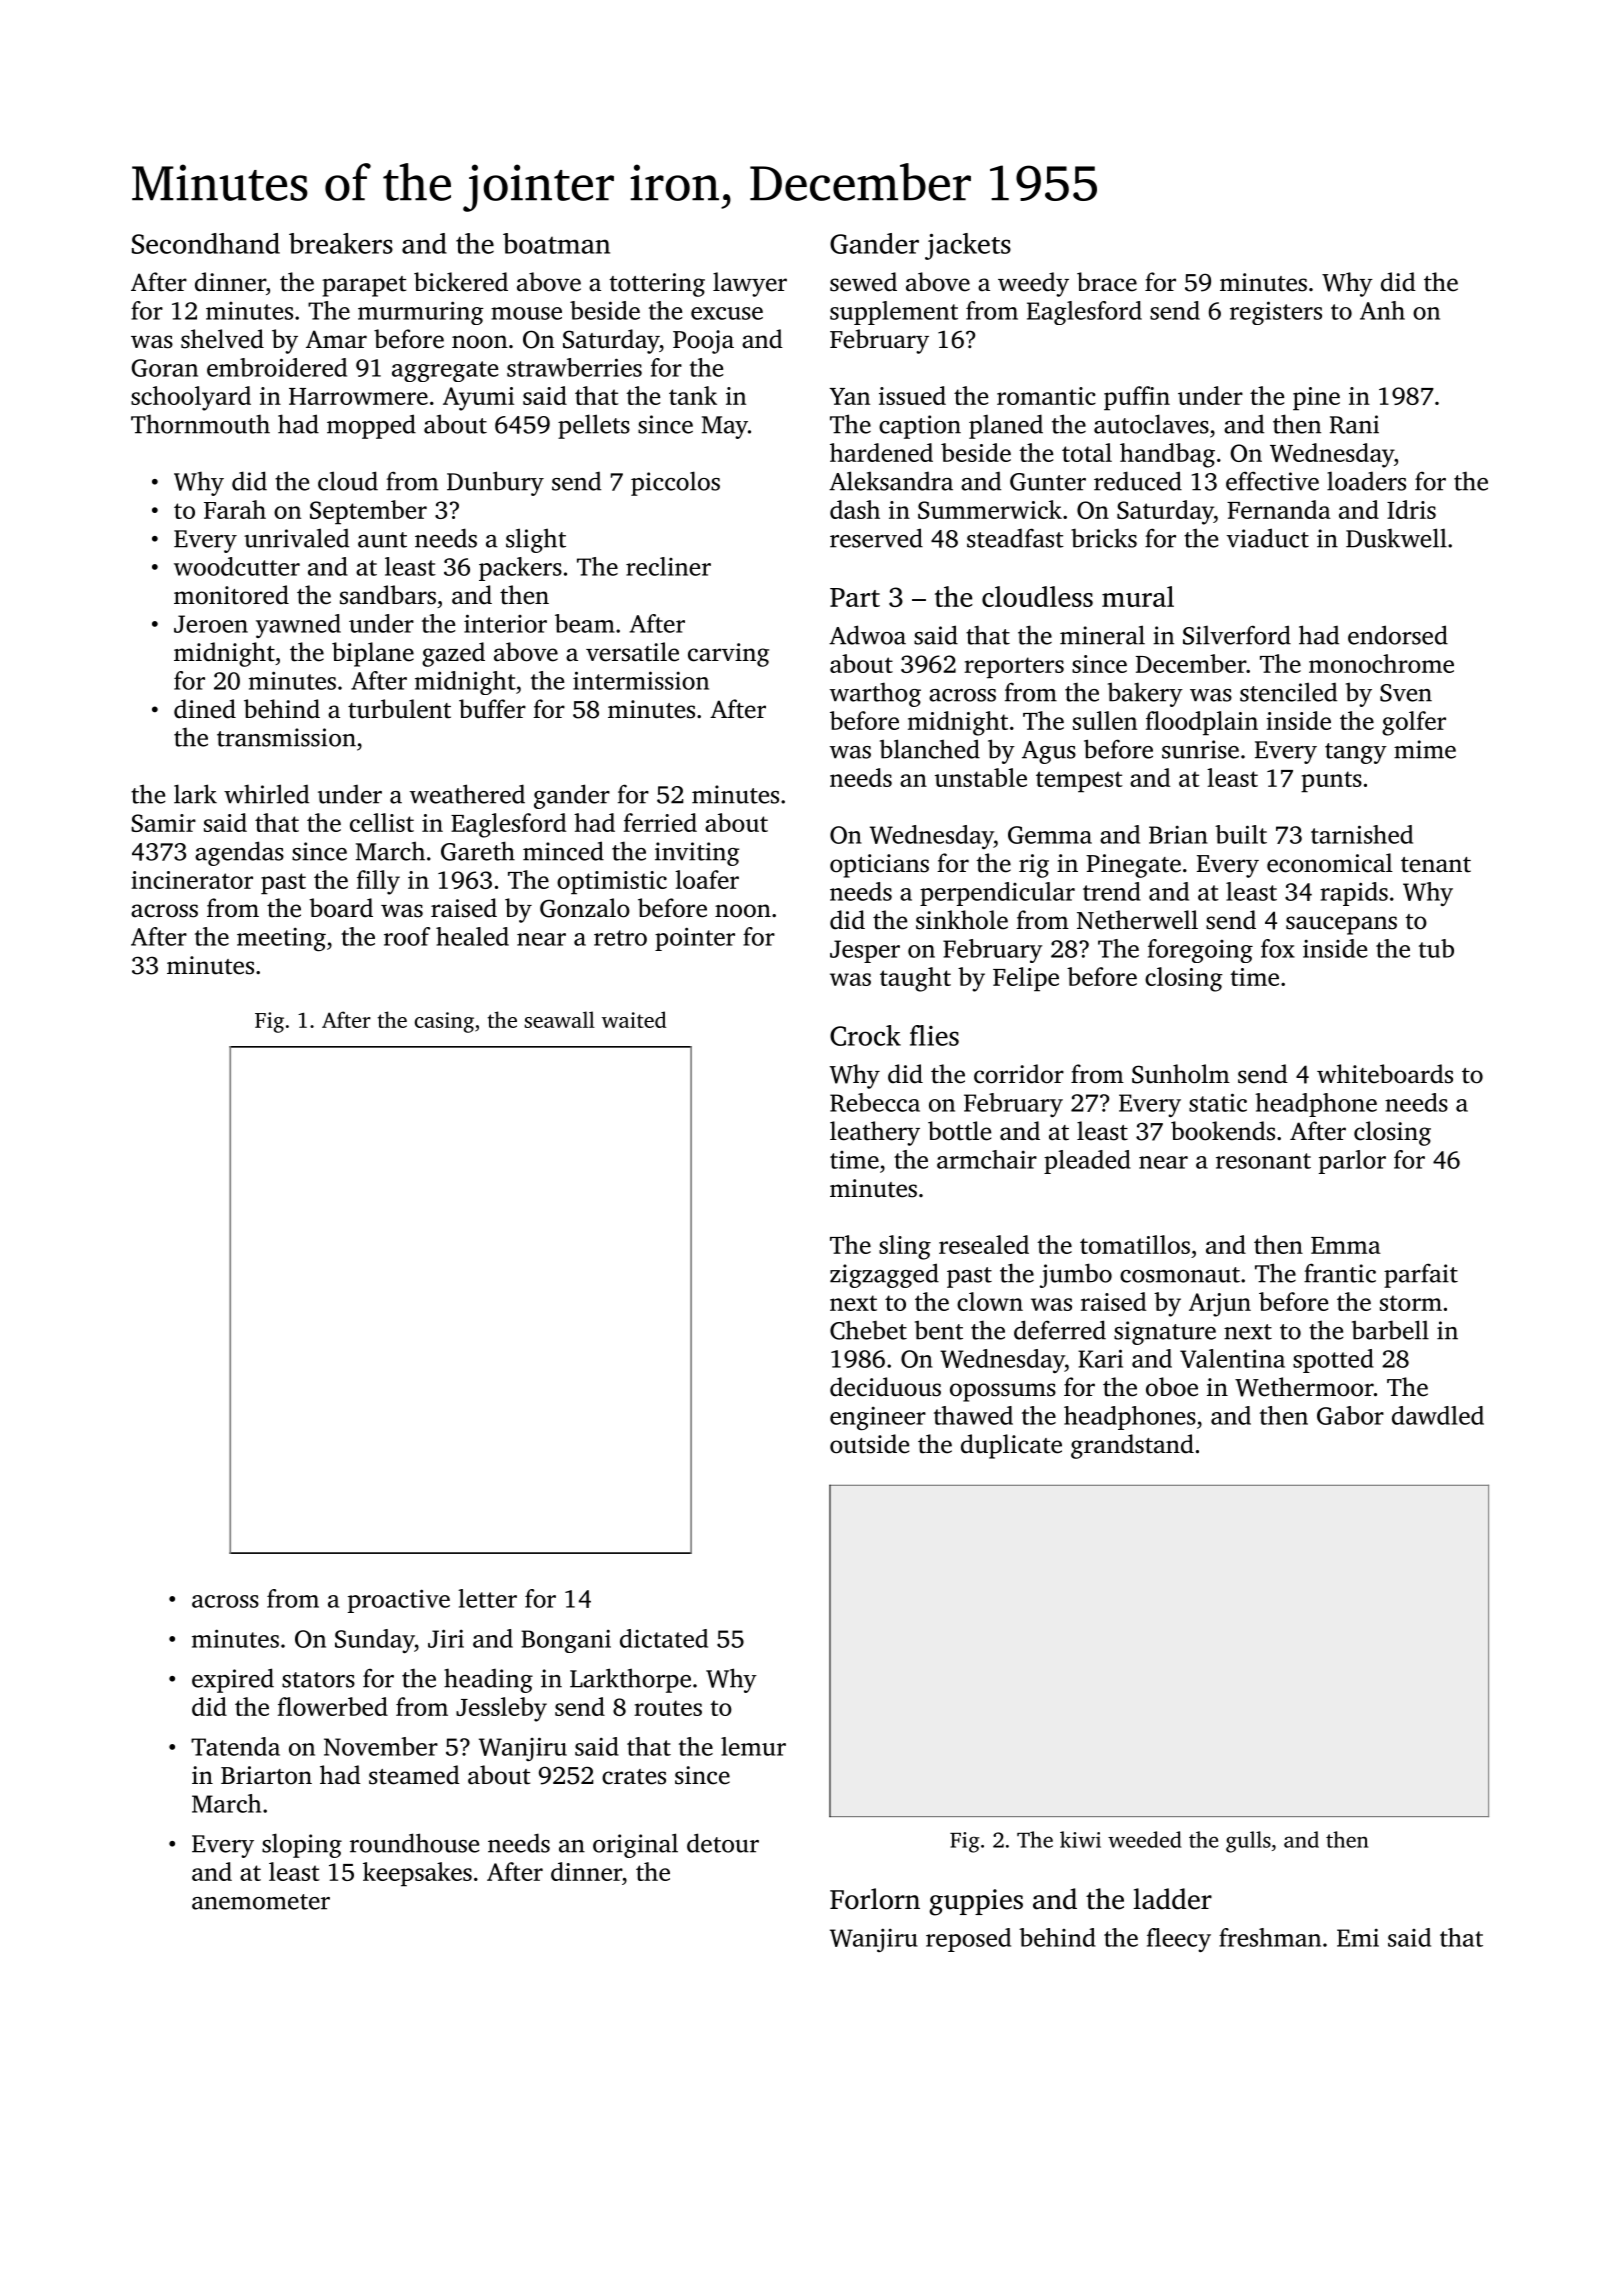  I want to click on oboe, so click(1172, 1387).
